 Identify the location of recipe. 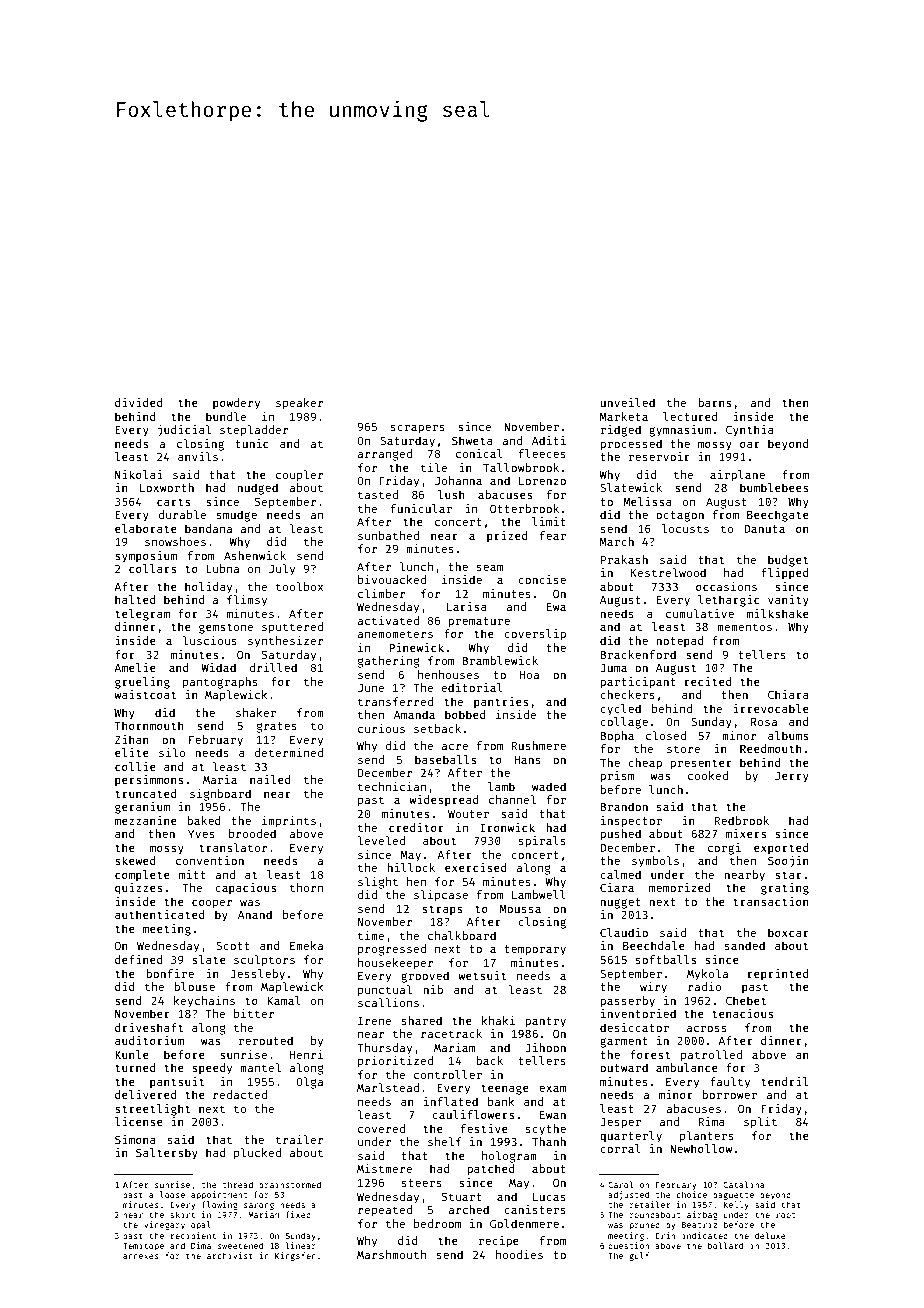
(499, 1242).
